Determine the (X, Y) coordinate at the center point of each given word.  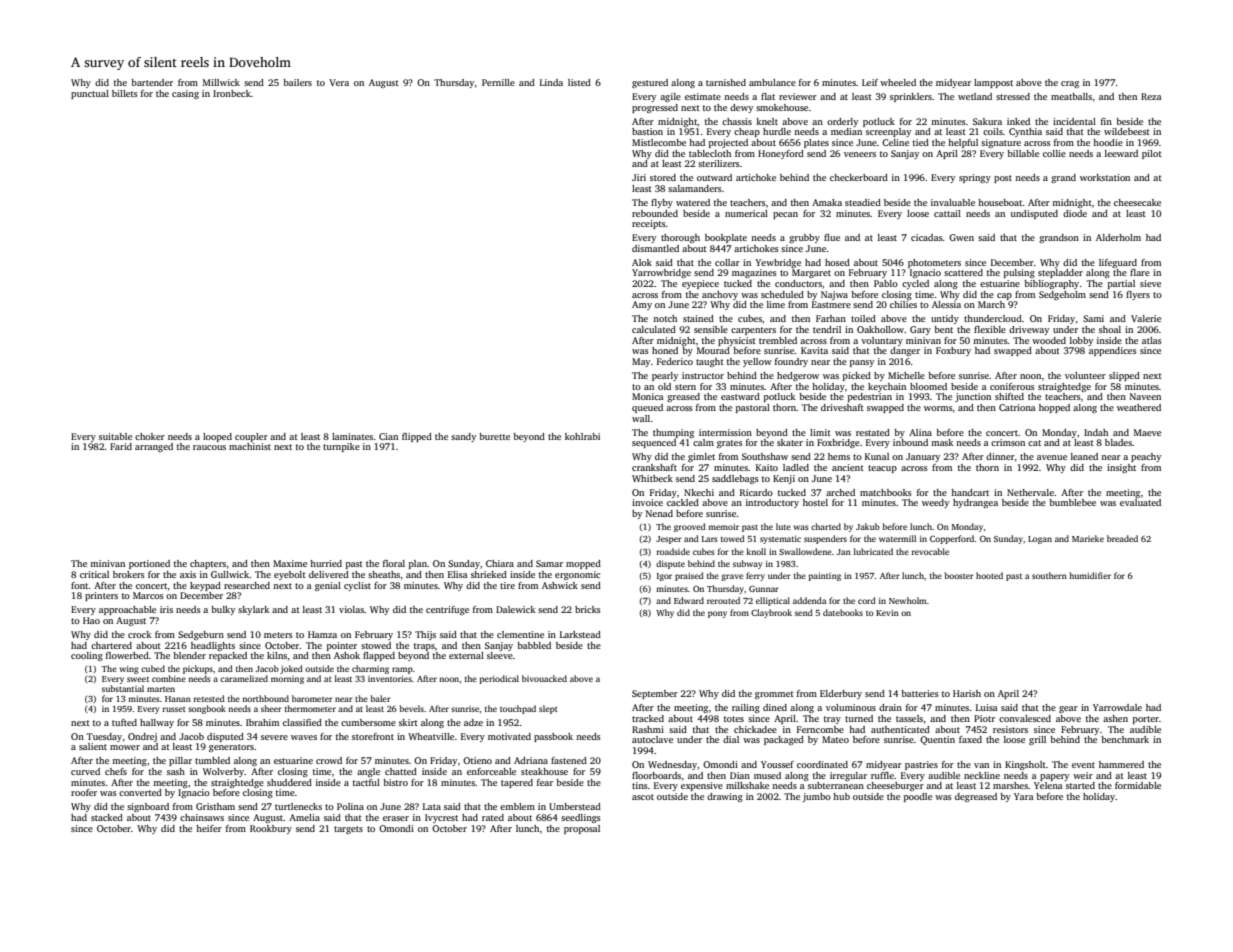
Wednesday (672, 765)
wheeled (898, 82)
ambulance (772, 82)
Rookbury (271, 829)
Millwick (221, 82)
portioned (149, 564)
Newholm (908, 600)
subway (747, 564)
